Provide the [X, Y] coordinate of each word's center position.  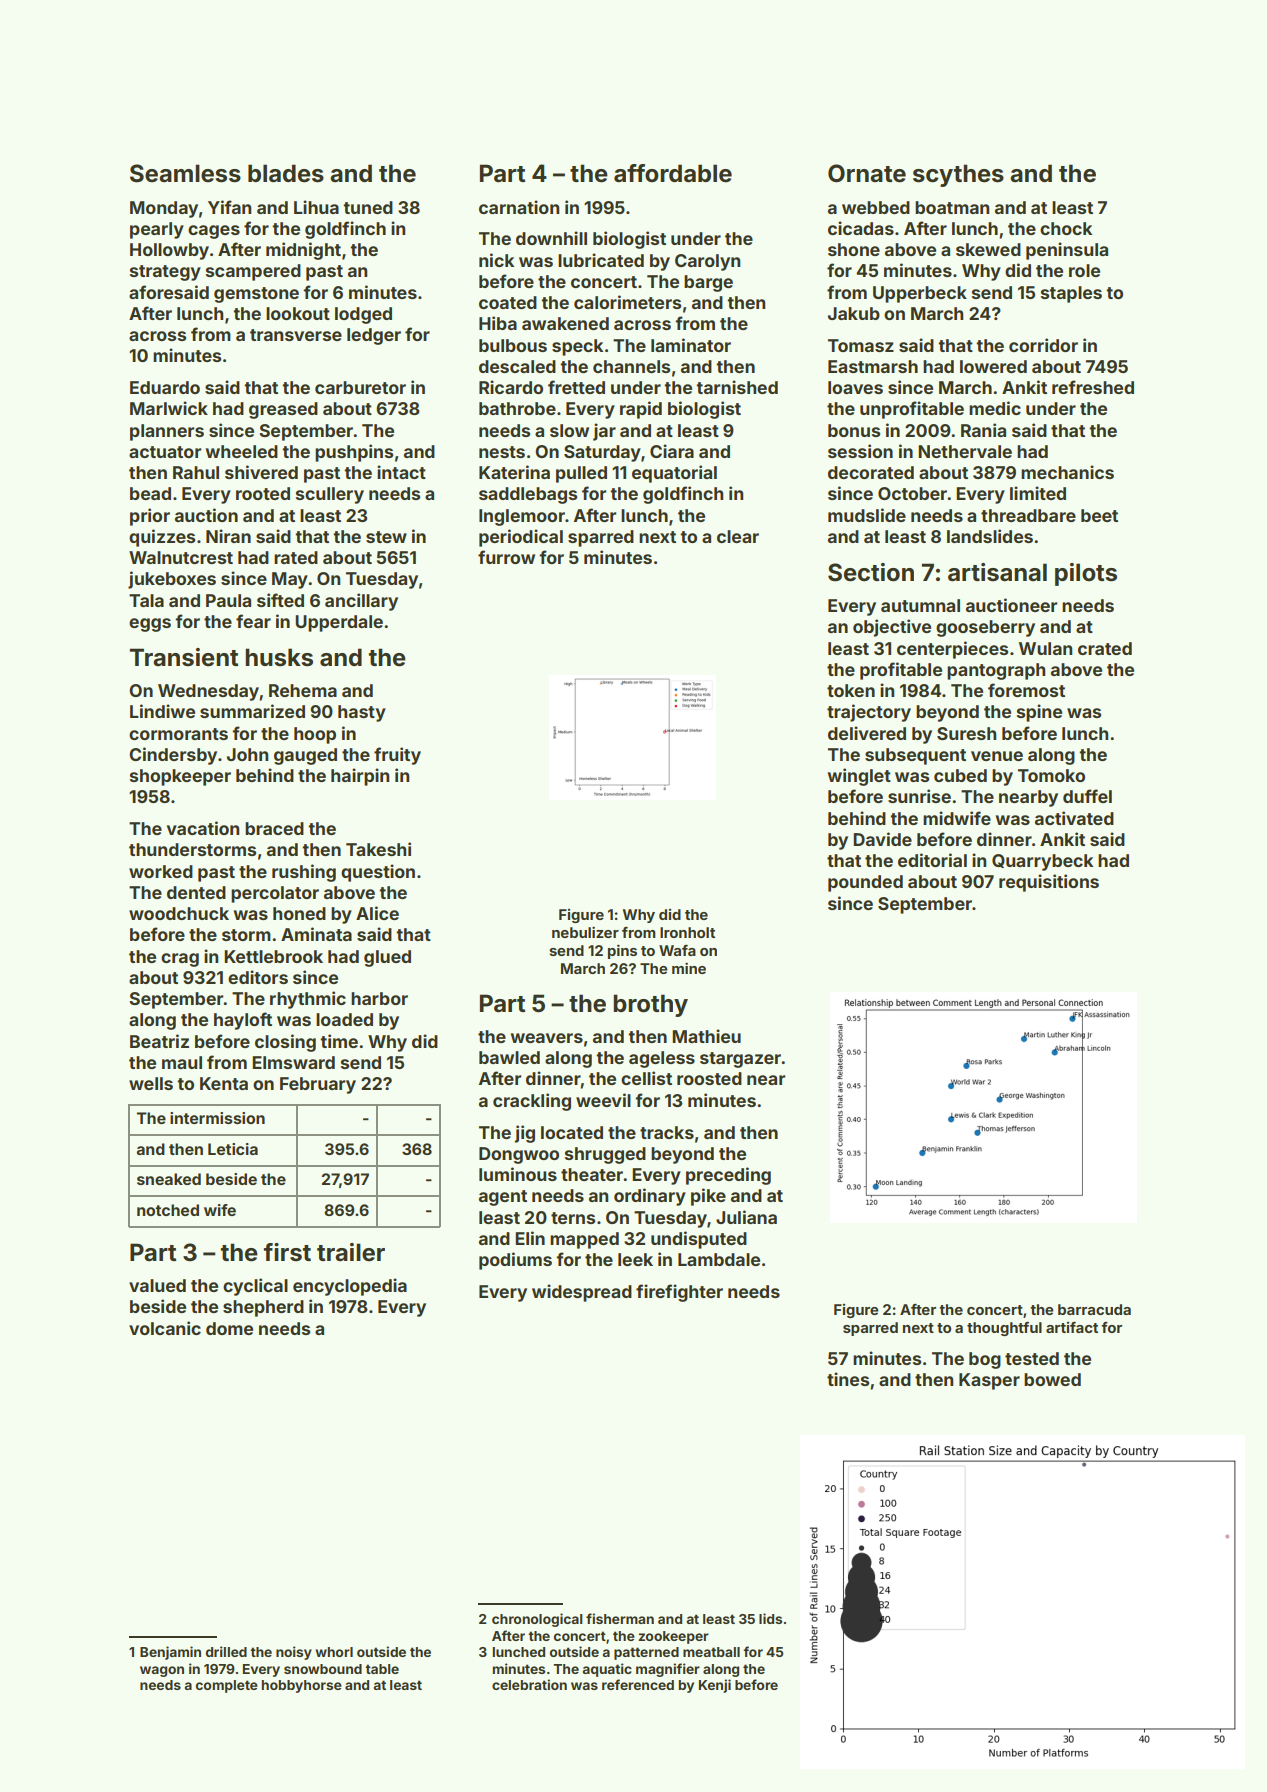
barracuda [1094, 1309]
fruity [397, 756]
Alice [377, 913]
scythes [958, 175]
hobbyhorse [301, 1686]
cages [214, 232]
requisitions [1049, 883]
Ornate [867, 173]
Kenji [715, 1686]
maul [182, 1062]
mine [689, 968]
